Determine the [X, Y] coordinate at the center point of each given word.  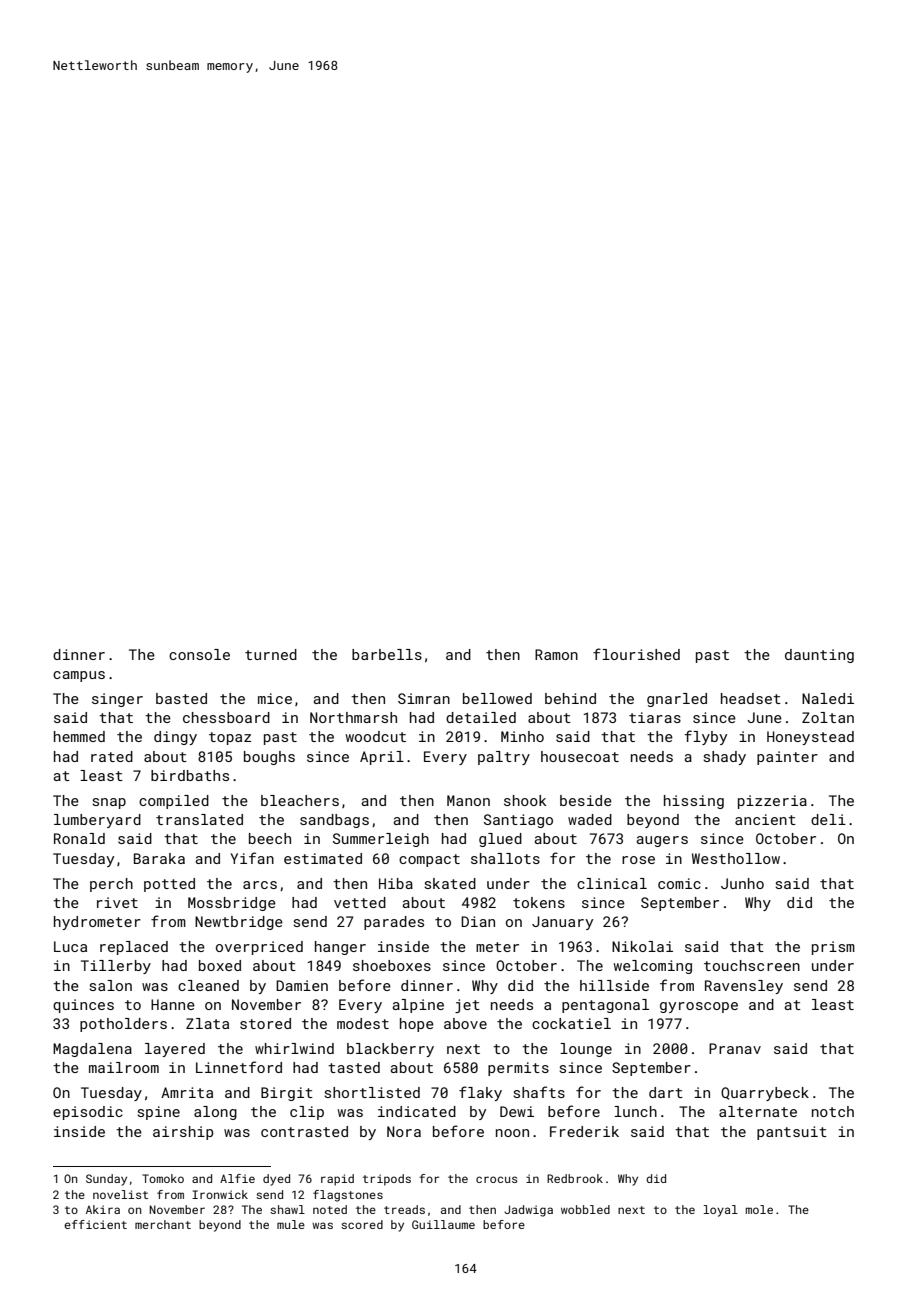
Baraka [159, 858]
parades [394, 923]
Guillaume [443, 1224]
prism [833, 948]
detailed [481, 717]
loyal [721, 1211]
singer [117, 700]
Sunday [106, 1180]
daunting [819, 656]
